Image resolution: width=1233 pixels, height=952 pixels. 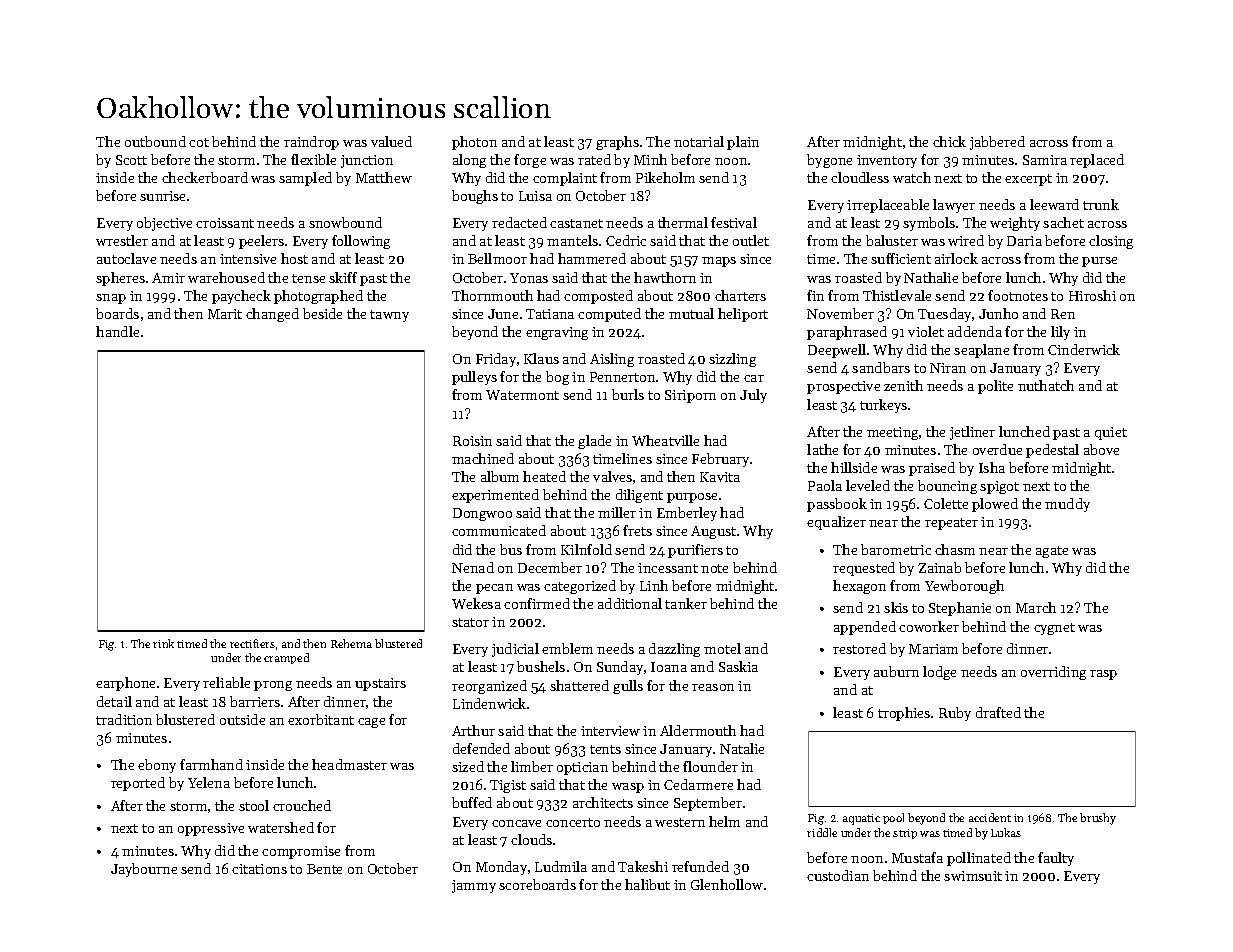 What do you see at coordinates (311, 143) in the screenshot?
I see `raindrop` at bounding box center [311, 143].
